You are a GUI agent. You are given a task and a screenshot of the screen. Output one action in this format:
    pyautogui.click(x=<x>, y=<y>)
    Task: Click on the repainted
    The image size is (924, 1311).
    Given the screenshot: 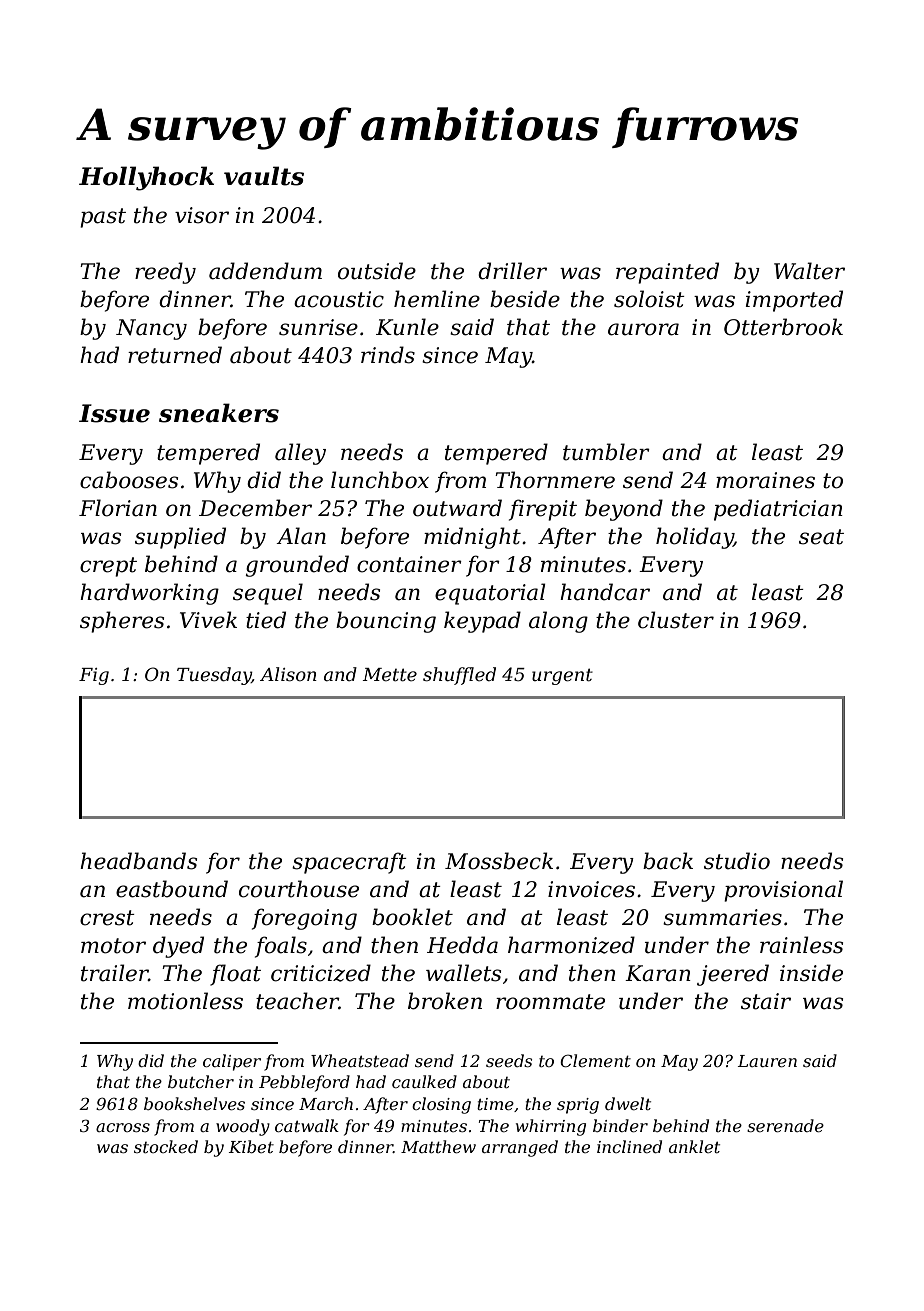 What is the action you would take?
    pyautogui.click(x=667, y=273)
